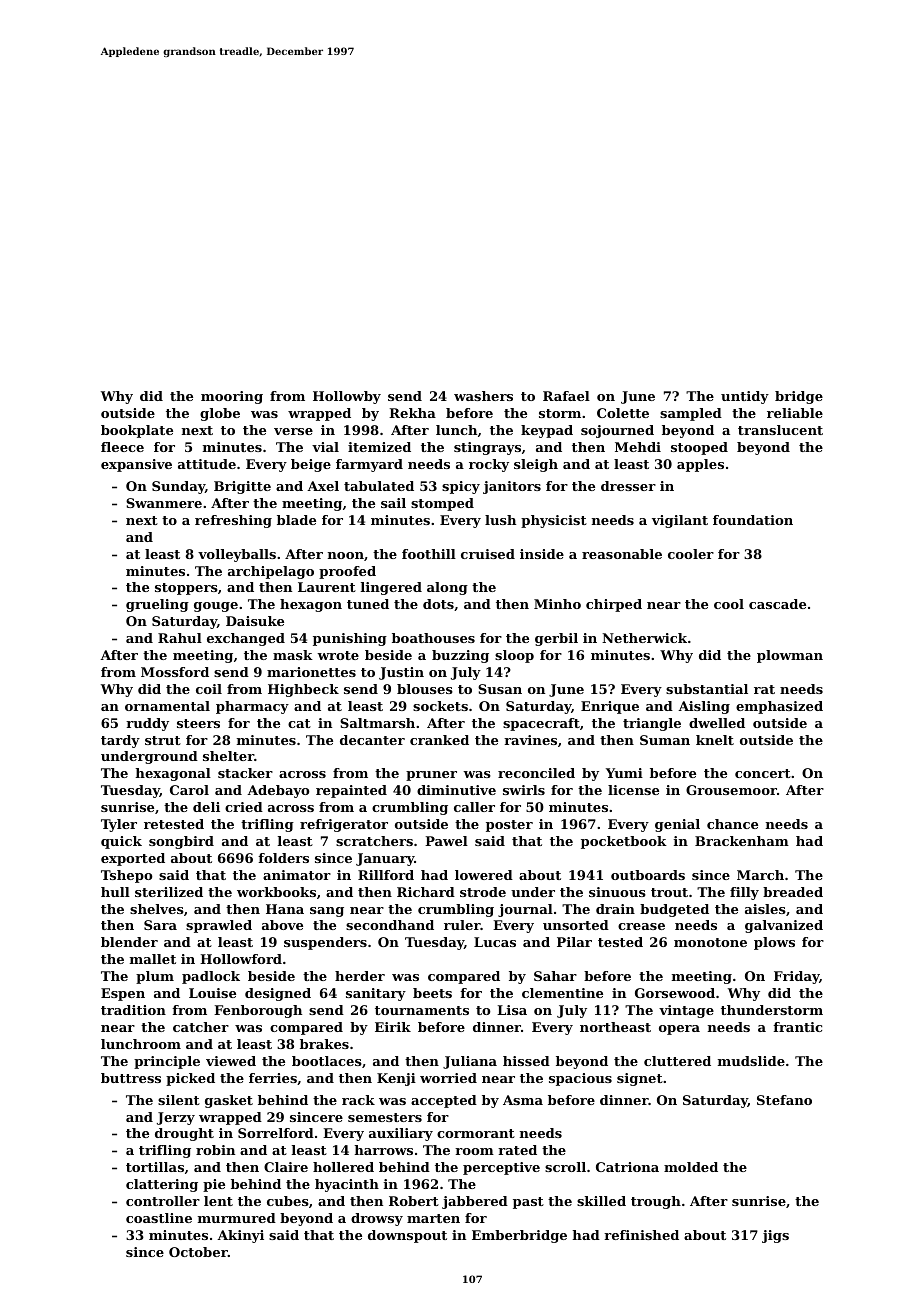 Image resolution: width=924 pixels, height=1308 pixels. What do you see at coordinates (233, 521) in the image?
I see `refreshing` at bounding box center [233, 521].
